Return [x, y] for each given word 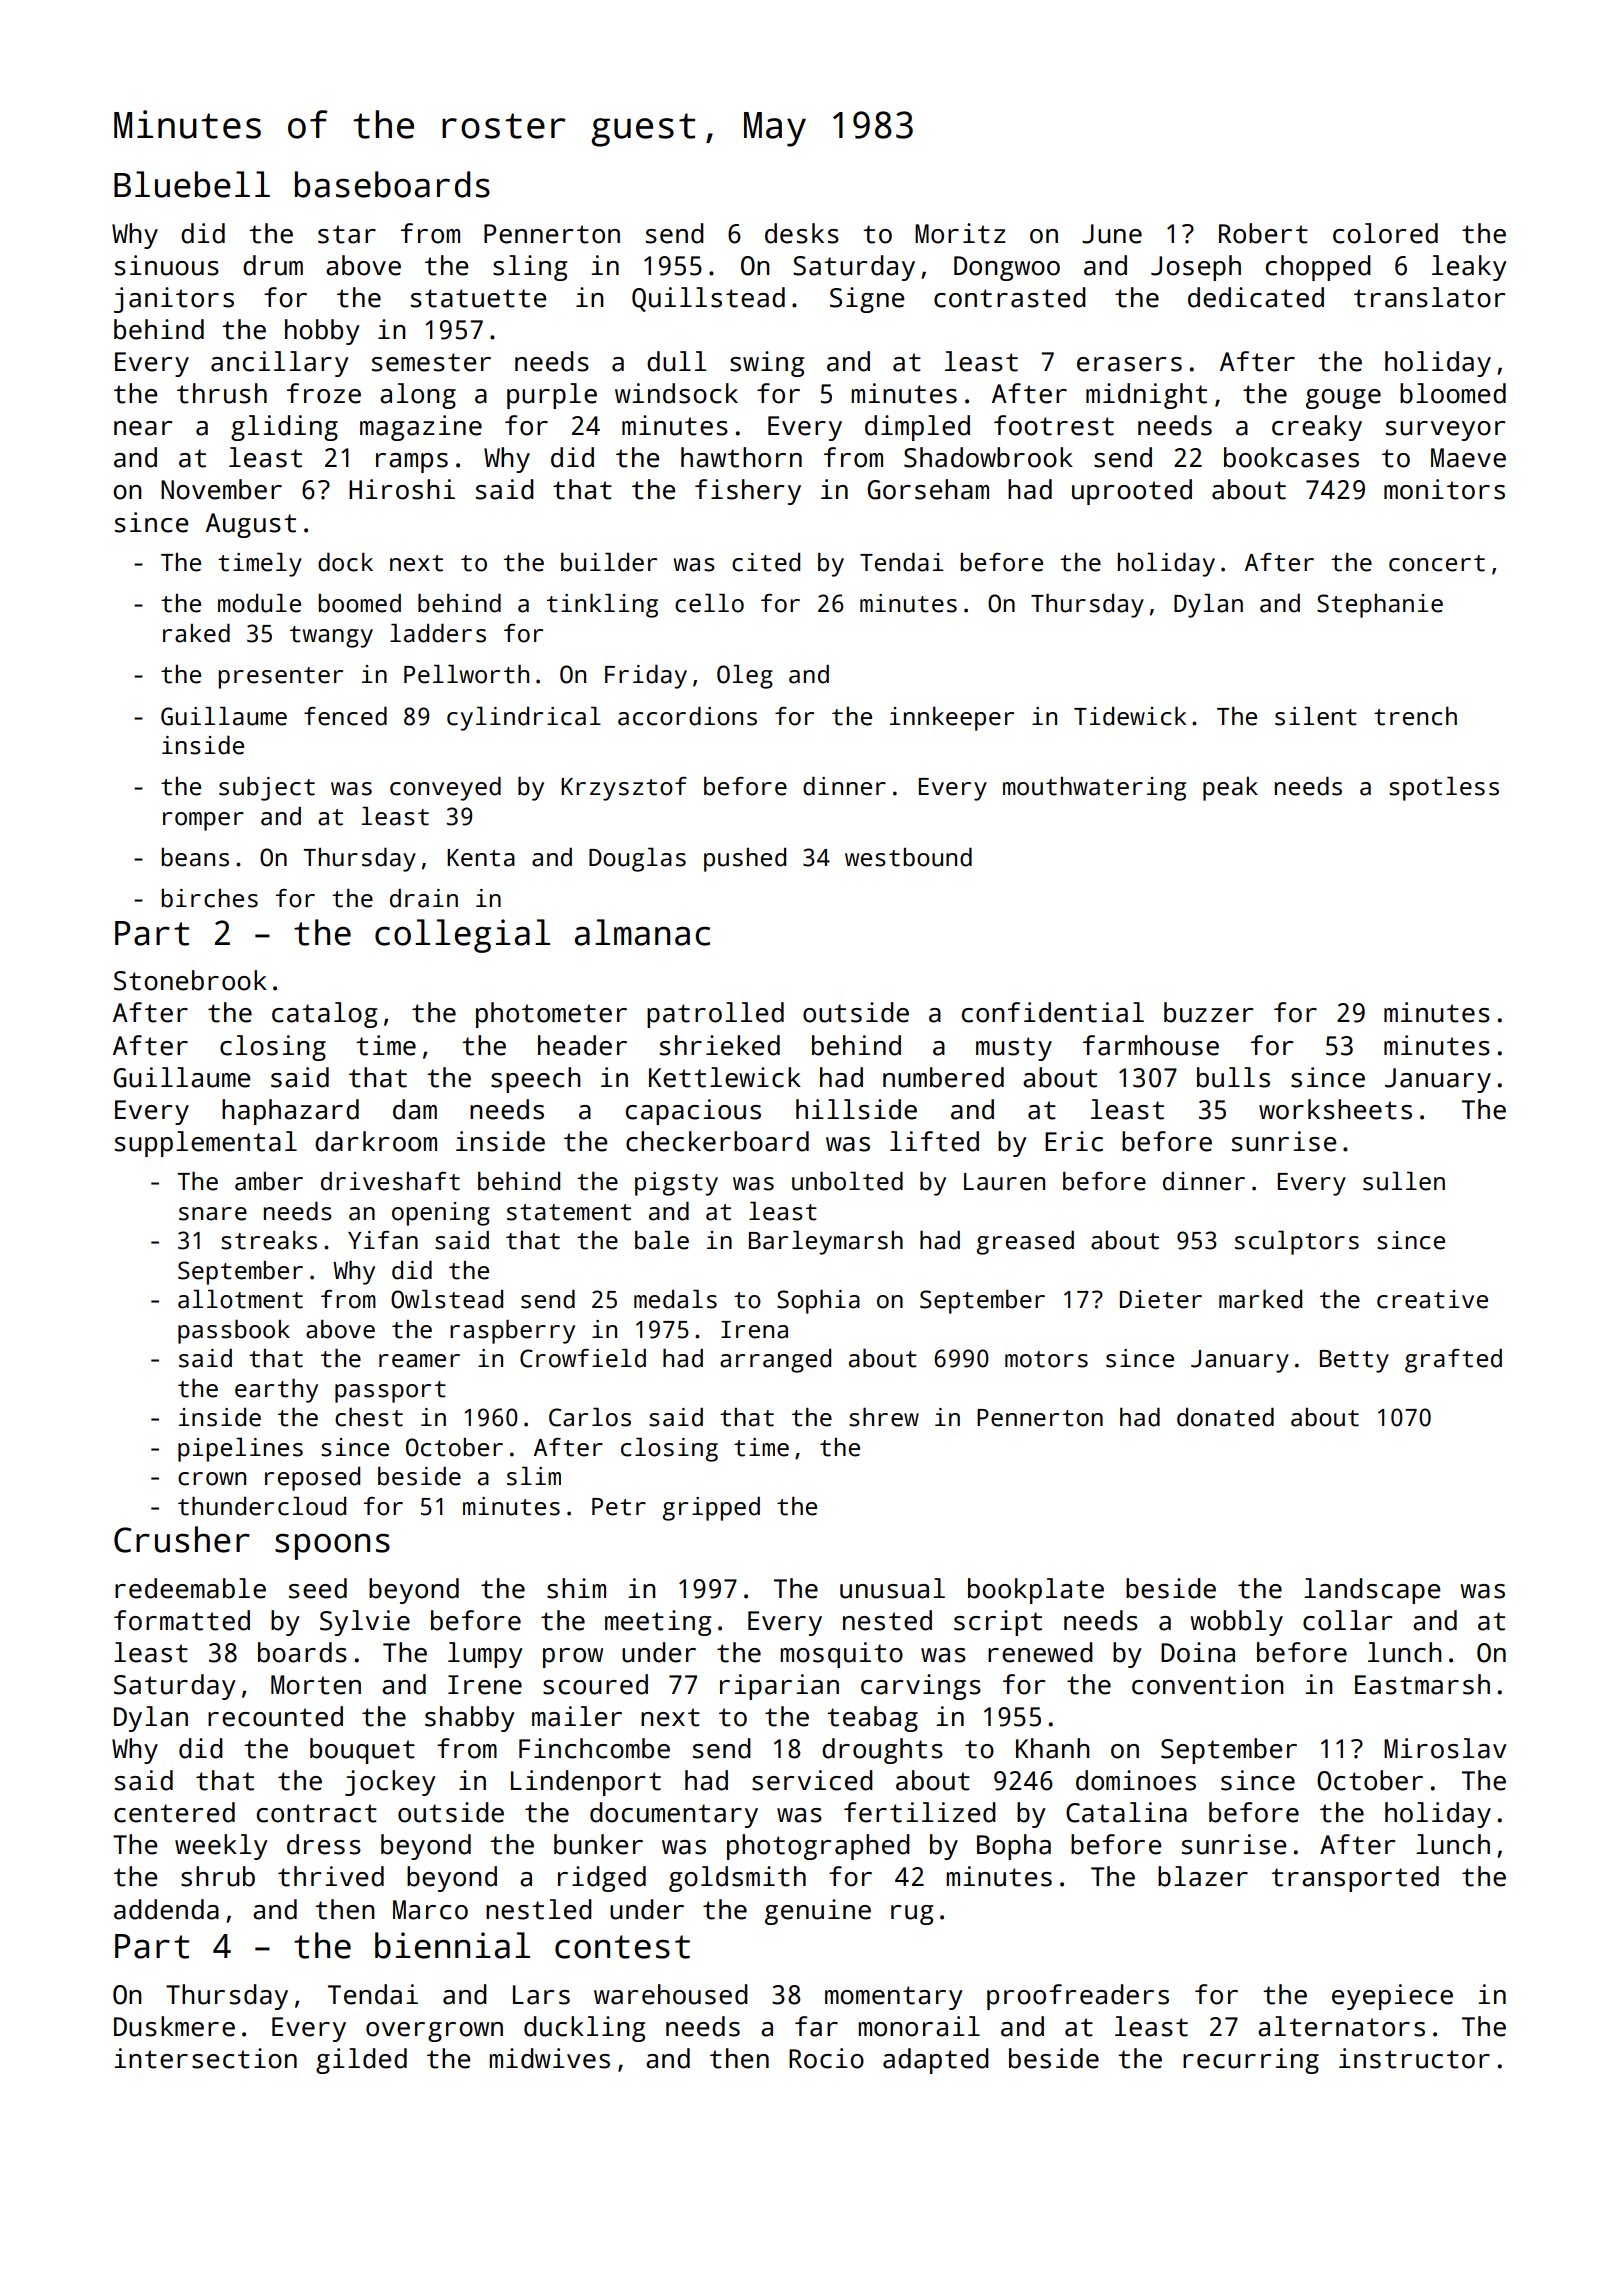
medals [675, 1299]
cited [766, 562]
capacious [693, 1112]
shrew [884, 1417]
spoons [332, 1546]
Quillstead [708, 299]
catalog [324, 1015]
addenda [166, 1909]
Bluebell [192, 184]
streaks [269, 1240]
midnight [1146, 396]
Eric [1074, 1141]
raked [196, 633]
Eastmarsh [1422, 1684]
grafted [1453, 1361]
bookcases [1291, 457]
